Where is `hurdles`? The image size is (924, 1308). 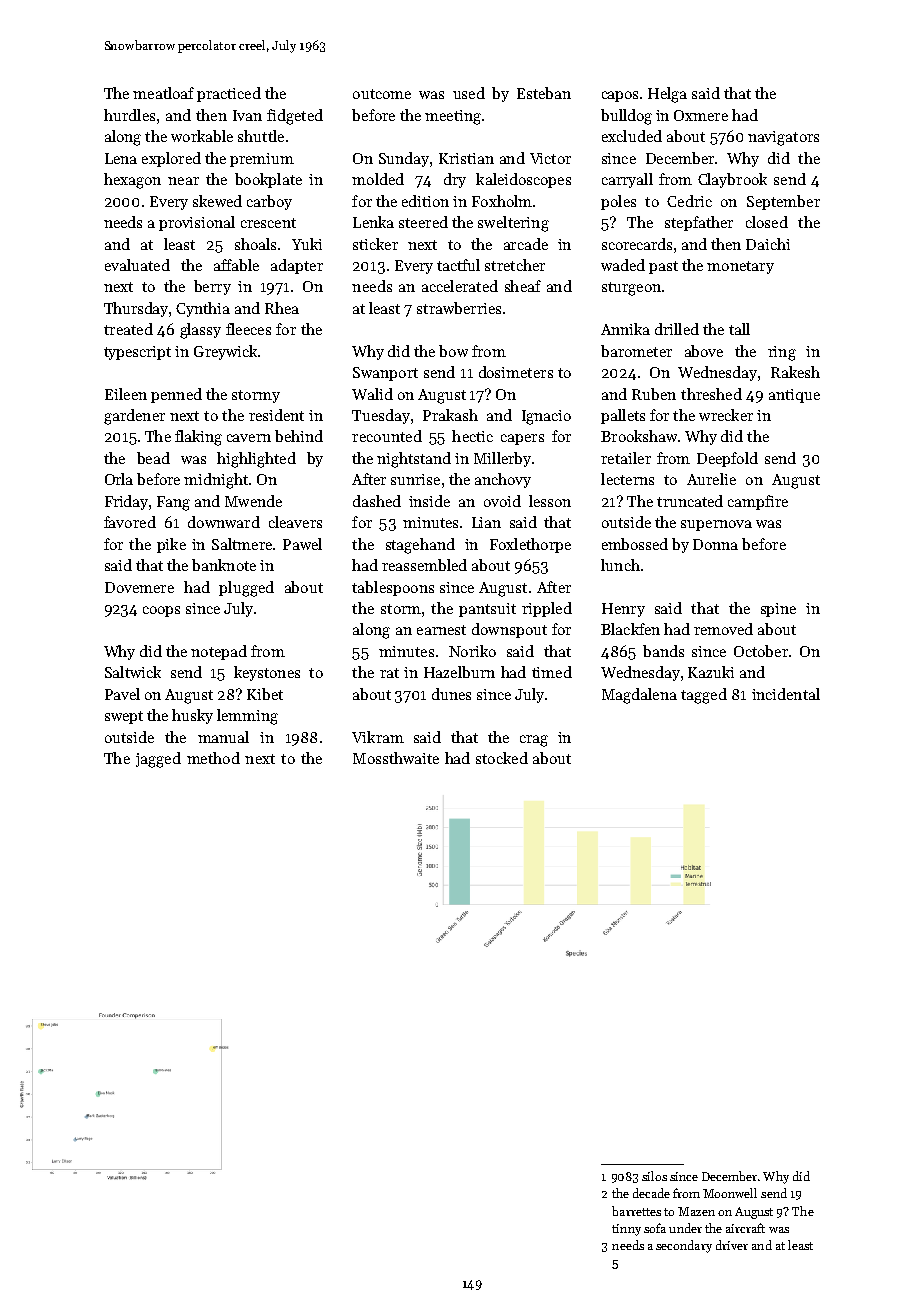
hurdles is located at coordinates (129, 115).
